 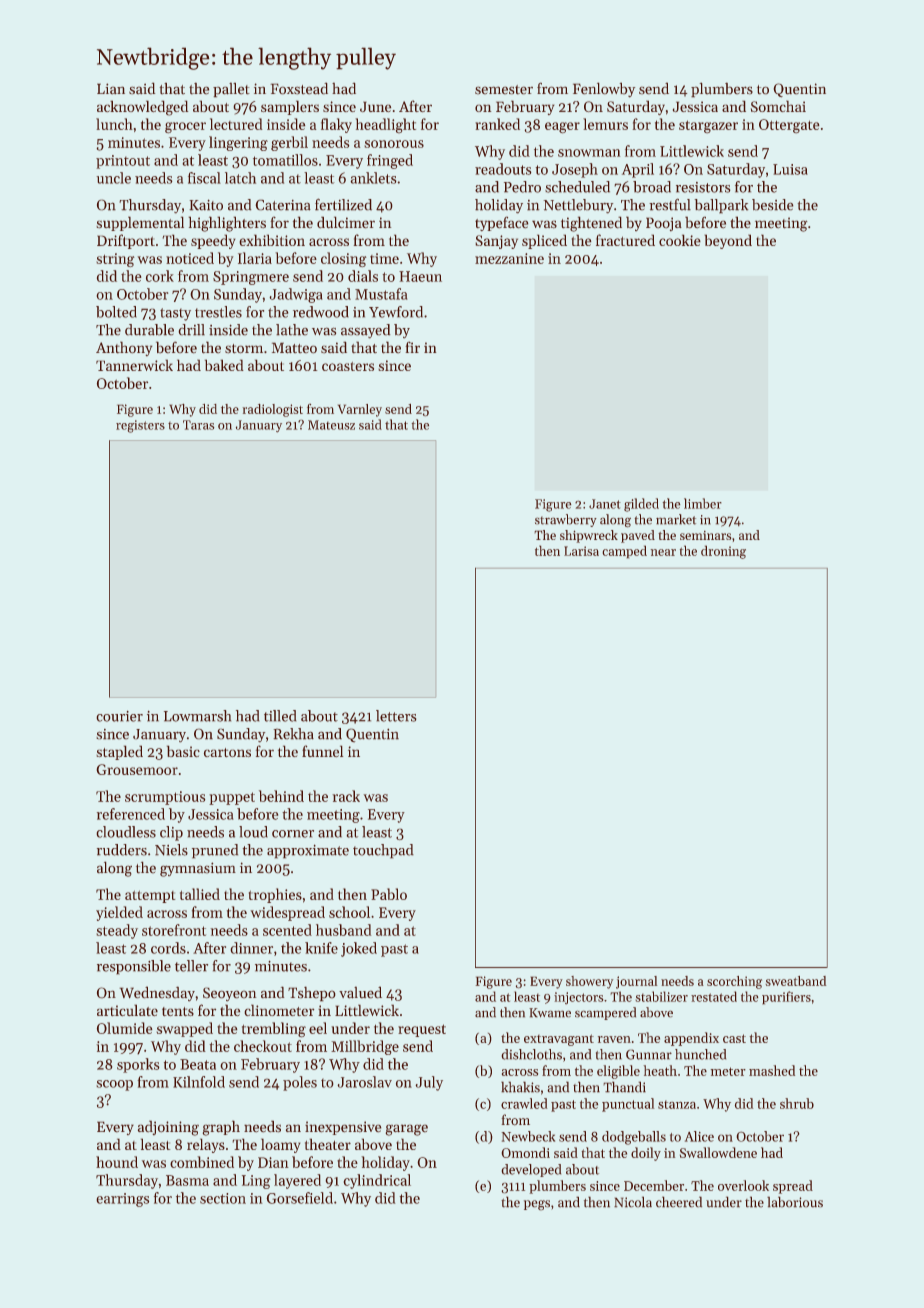 What do you see at coordinates (231, 90) in the document?
I see `pallet` at bounding box center [231, 90].
